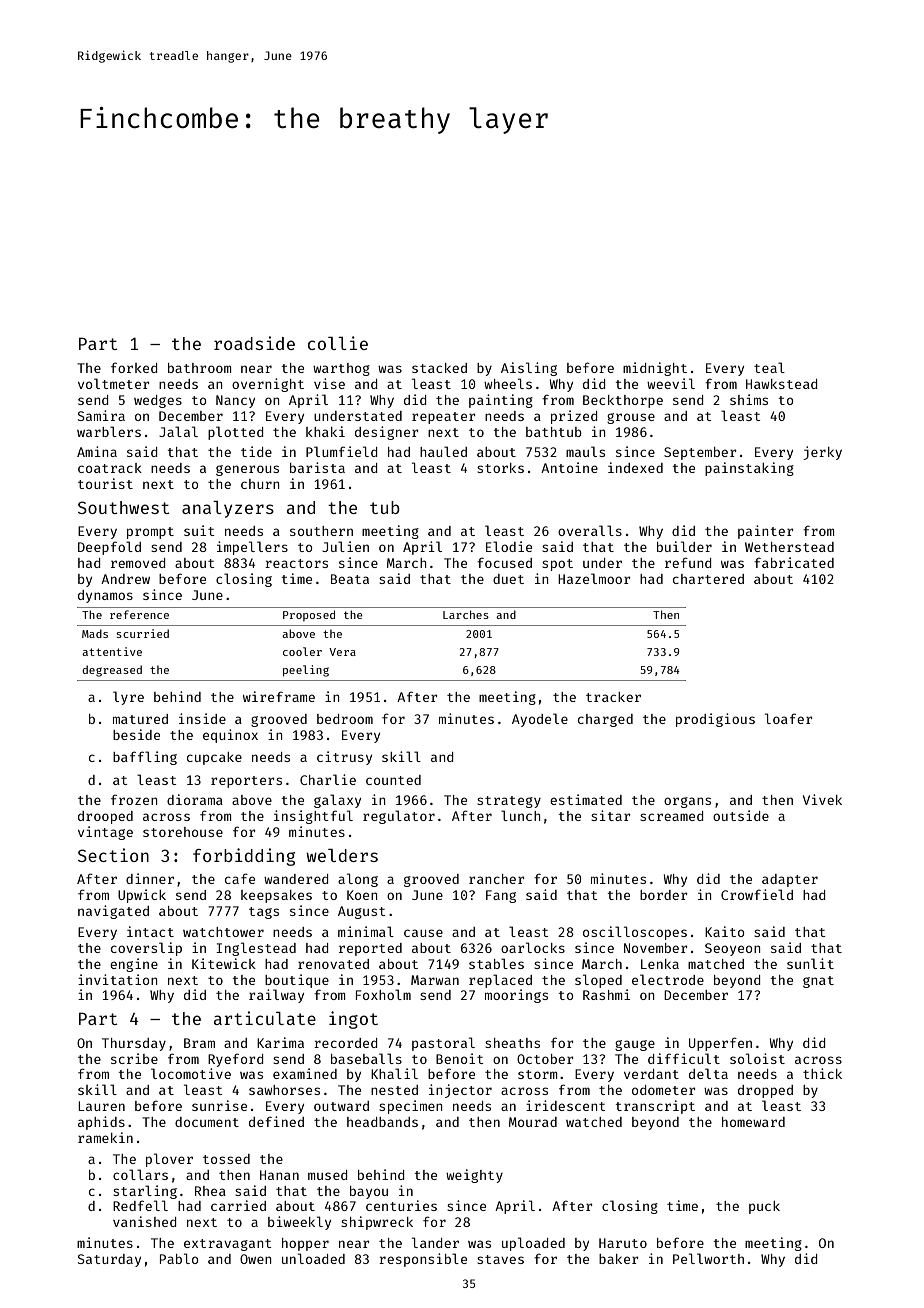  I want to click on teal, so click(769, 367).
